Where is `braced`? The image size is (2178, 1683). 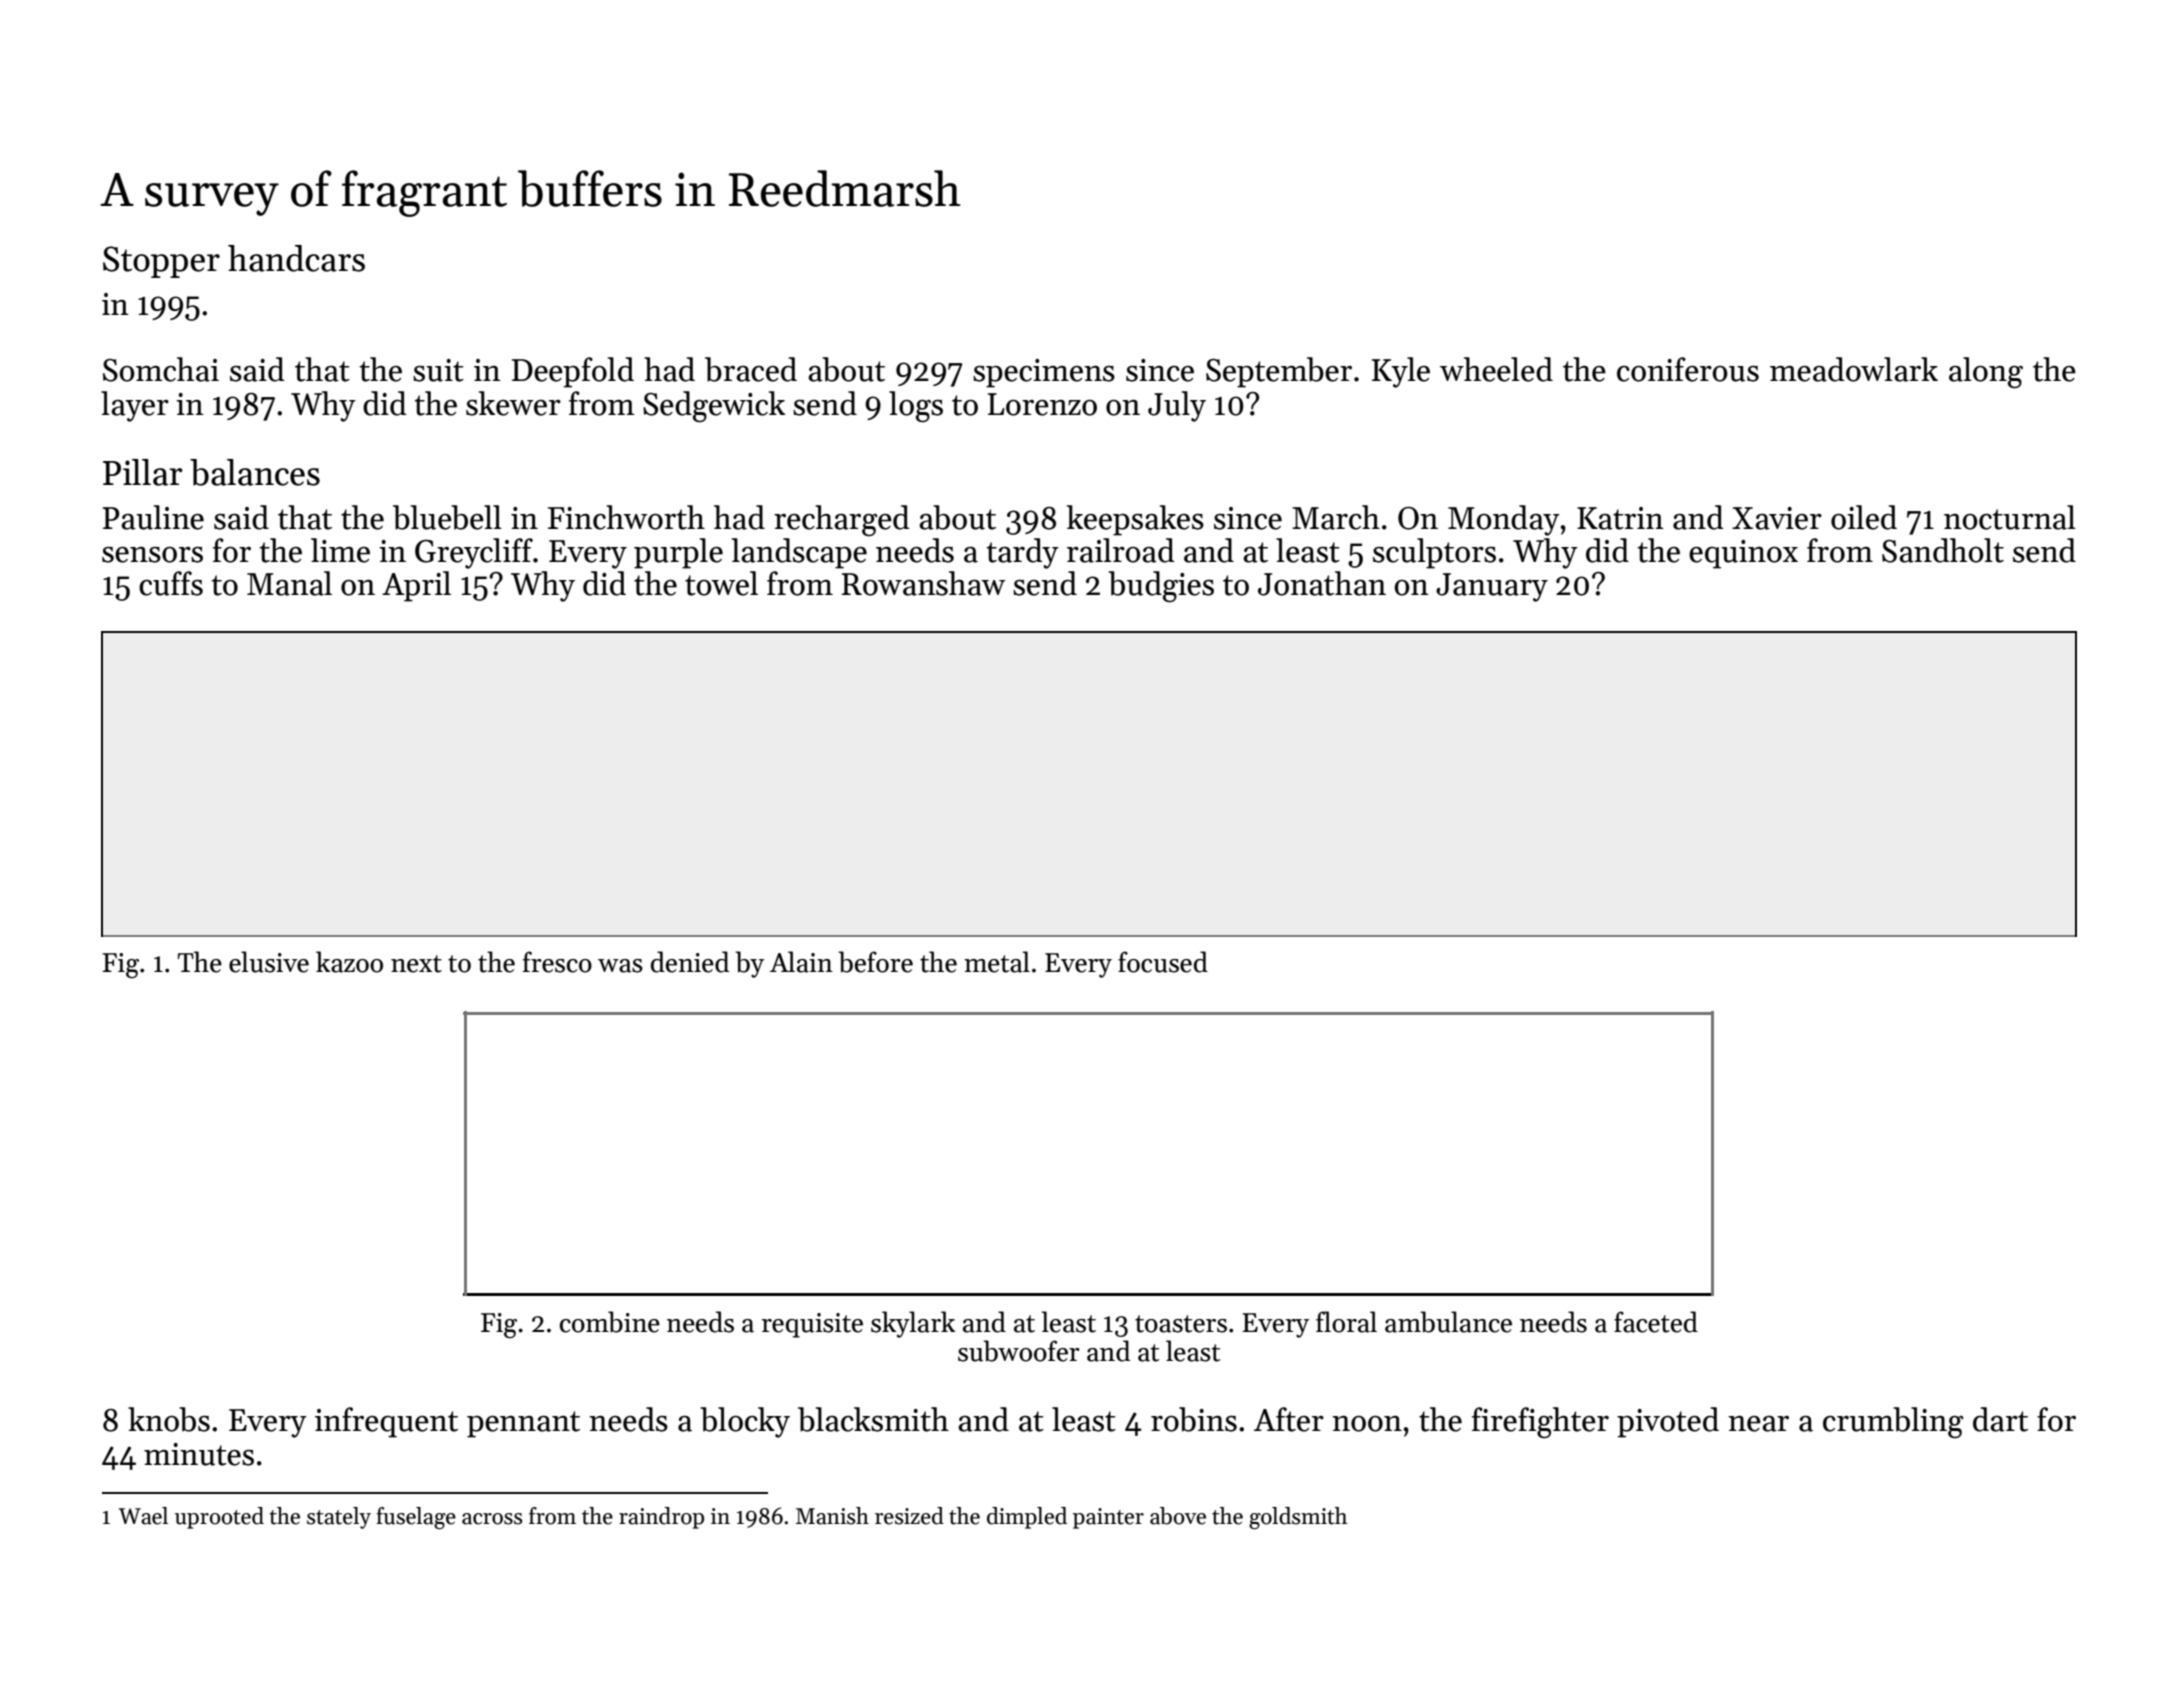
braced is located at coordinates (751, 369).
